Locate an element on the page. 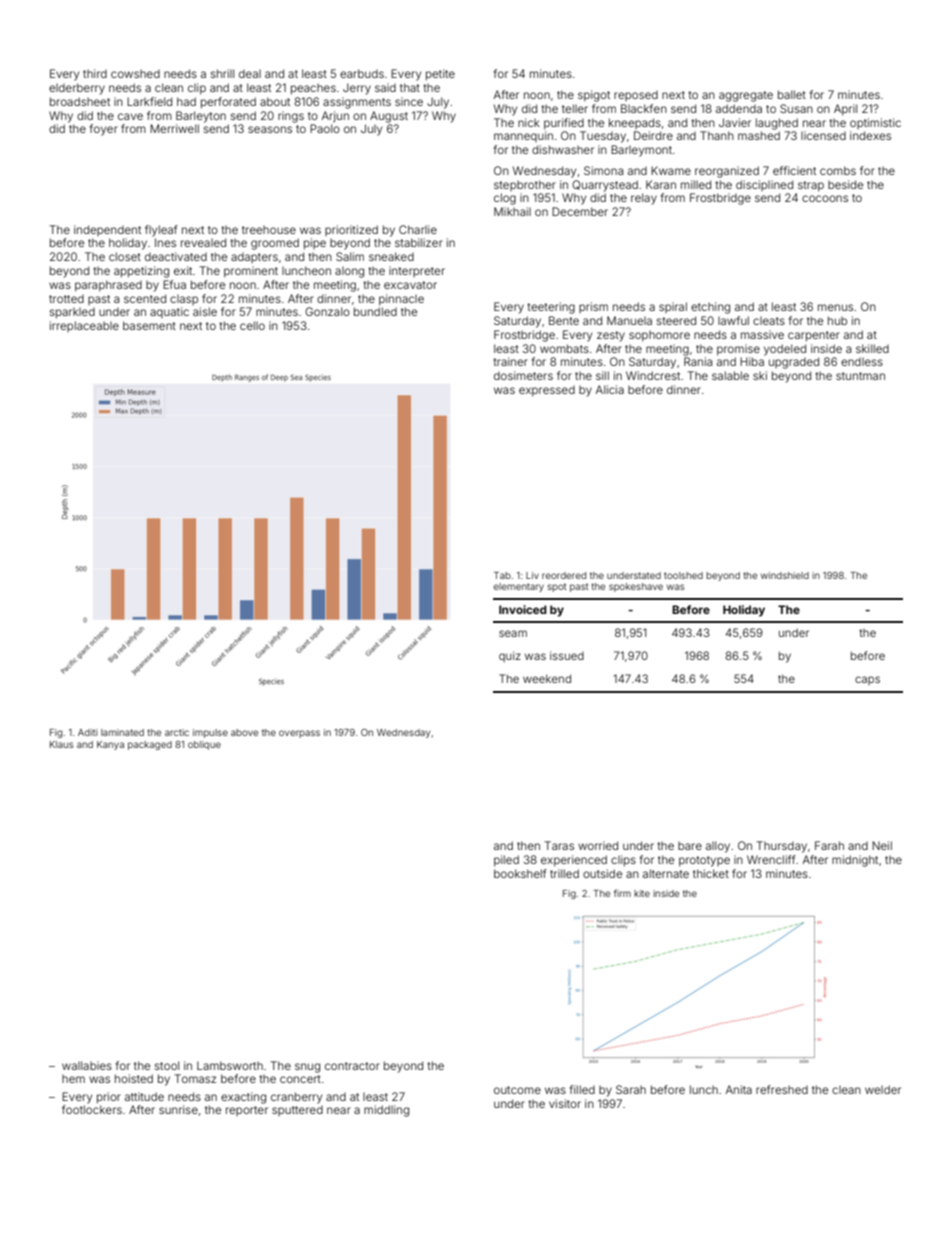  ballet is located at coordinates (792, 94).
